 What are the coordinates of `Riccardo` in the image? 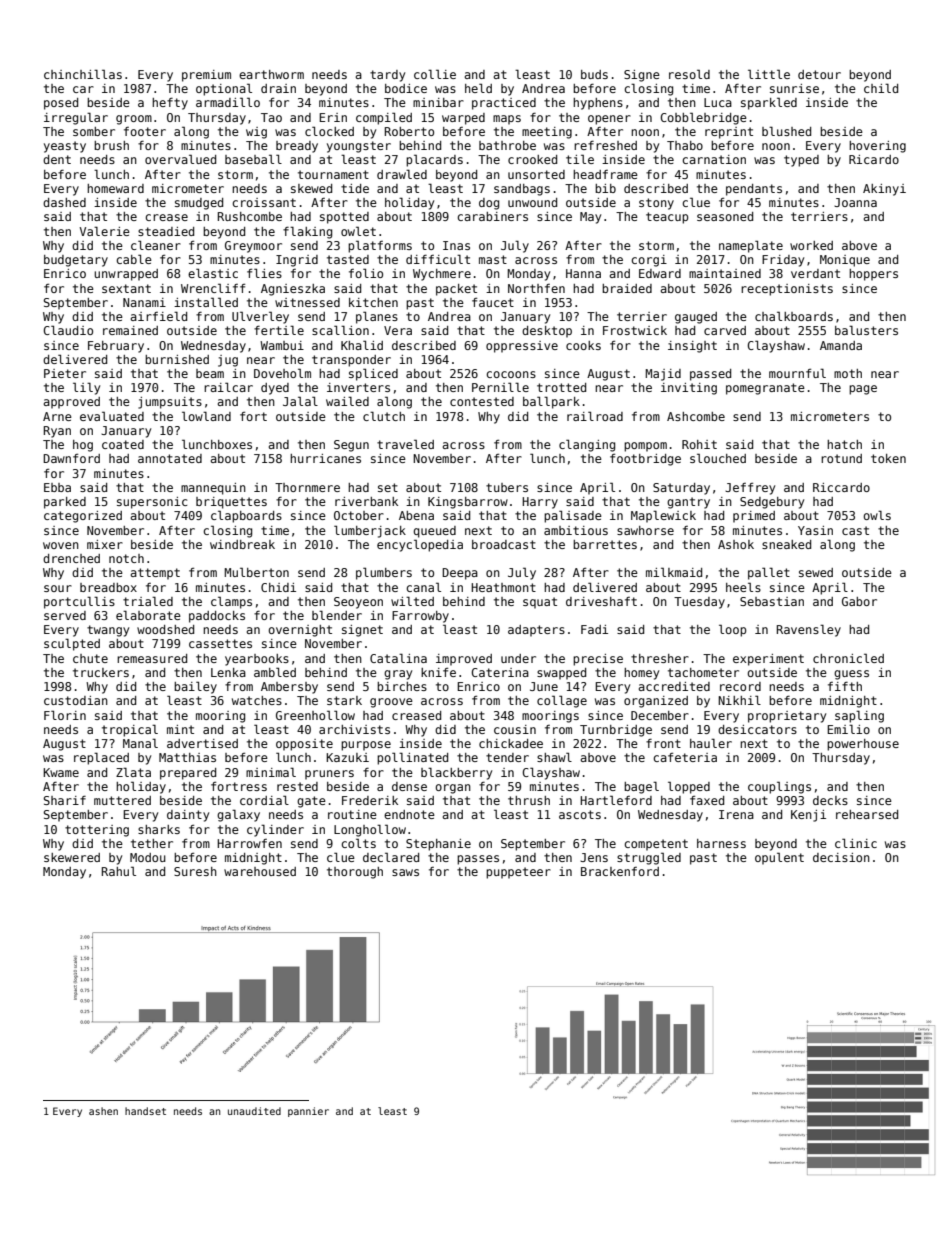 It's located at (841, 487).
